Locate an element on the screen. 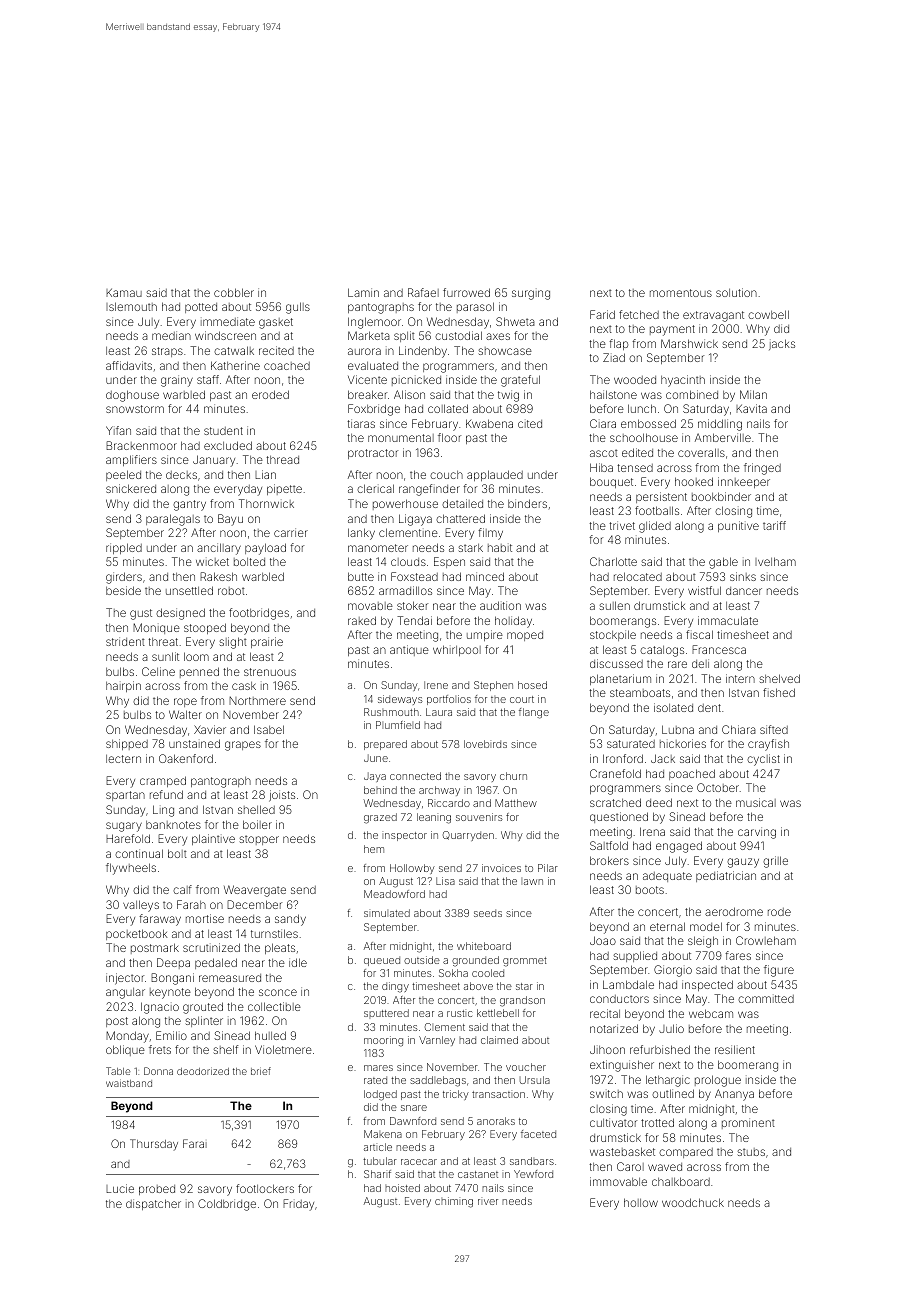  webcam is located at coordinates (711, 1013).
